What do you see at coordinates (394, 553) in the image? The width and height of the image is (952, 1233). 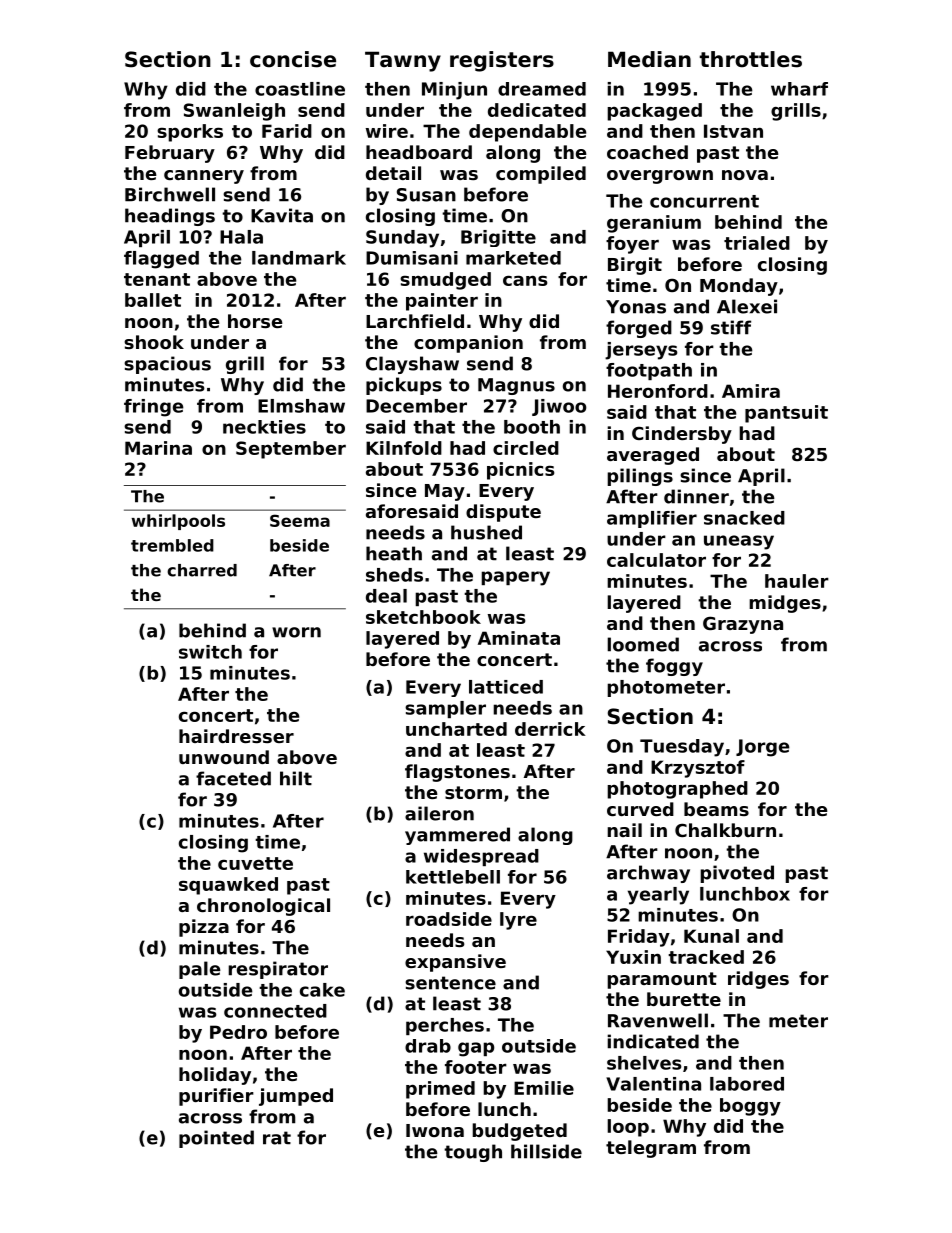 I see `heath` at bounding box center [394, 553].
